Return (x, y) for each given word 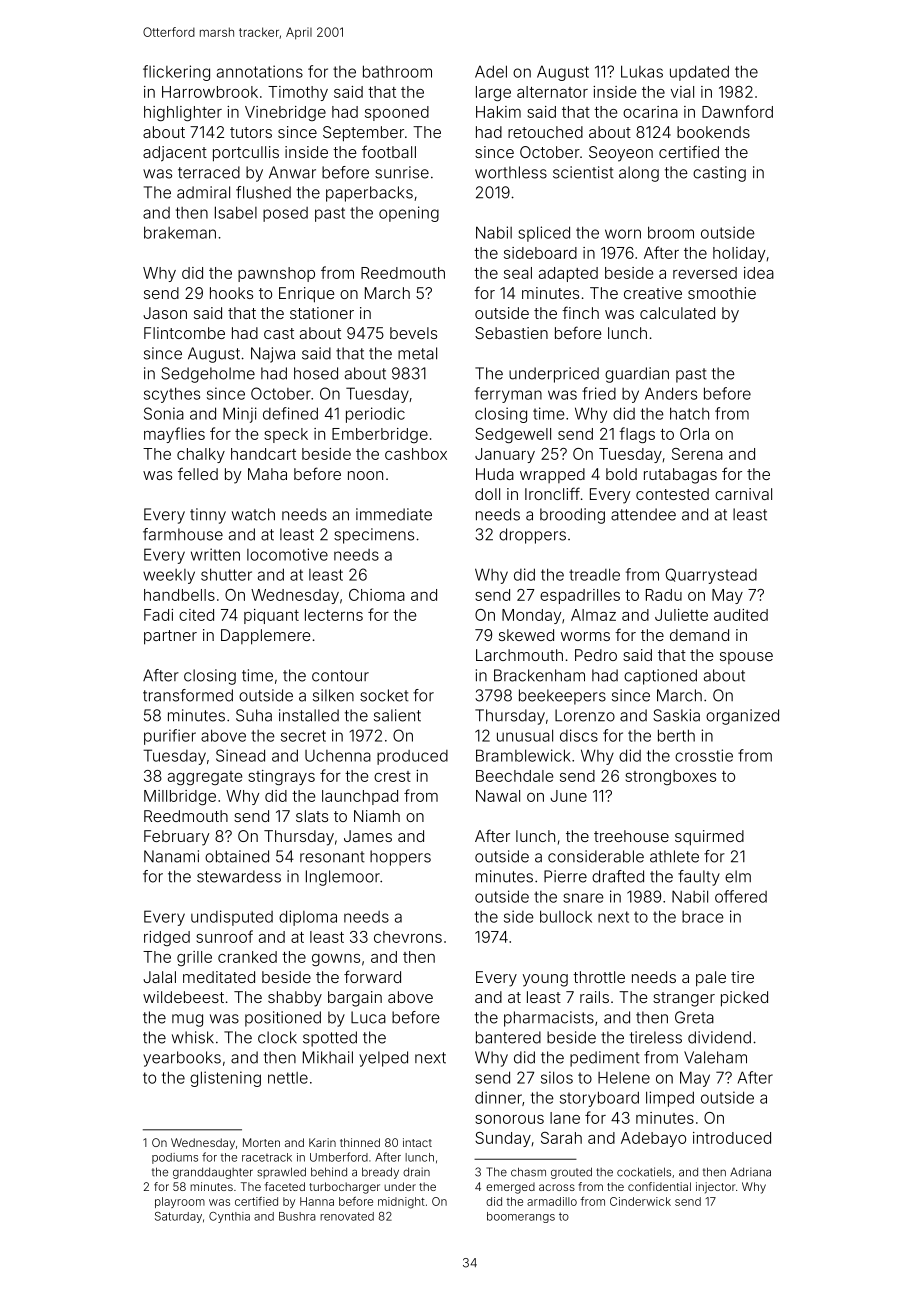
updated (699, 73)
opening (409, 214)
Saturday (178, 1217)
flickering (176, 73)
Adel (491, 71)
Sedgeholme (208, 375)
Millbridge (180, 797)
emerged (510, 1188)
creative (653, 293)
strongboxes (670, 777)
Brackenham (539, 675)
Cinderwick (640, 1201)
